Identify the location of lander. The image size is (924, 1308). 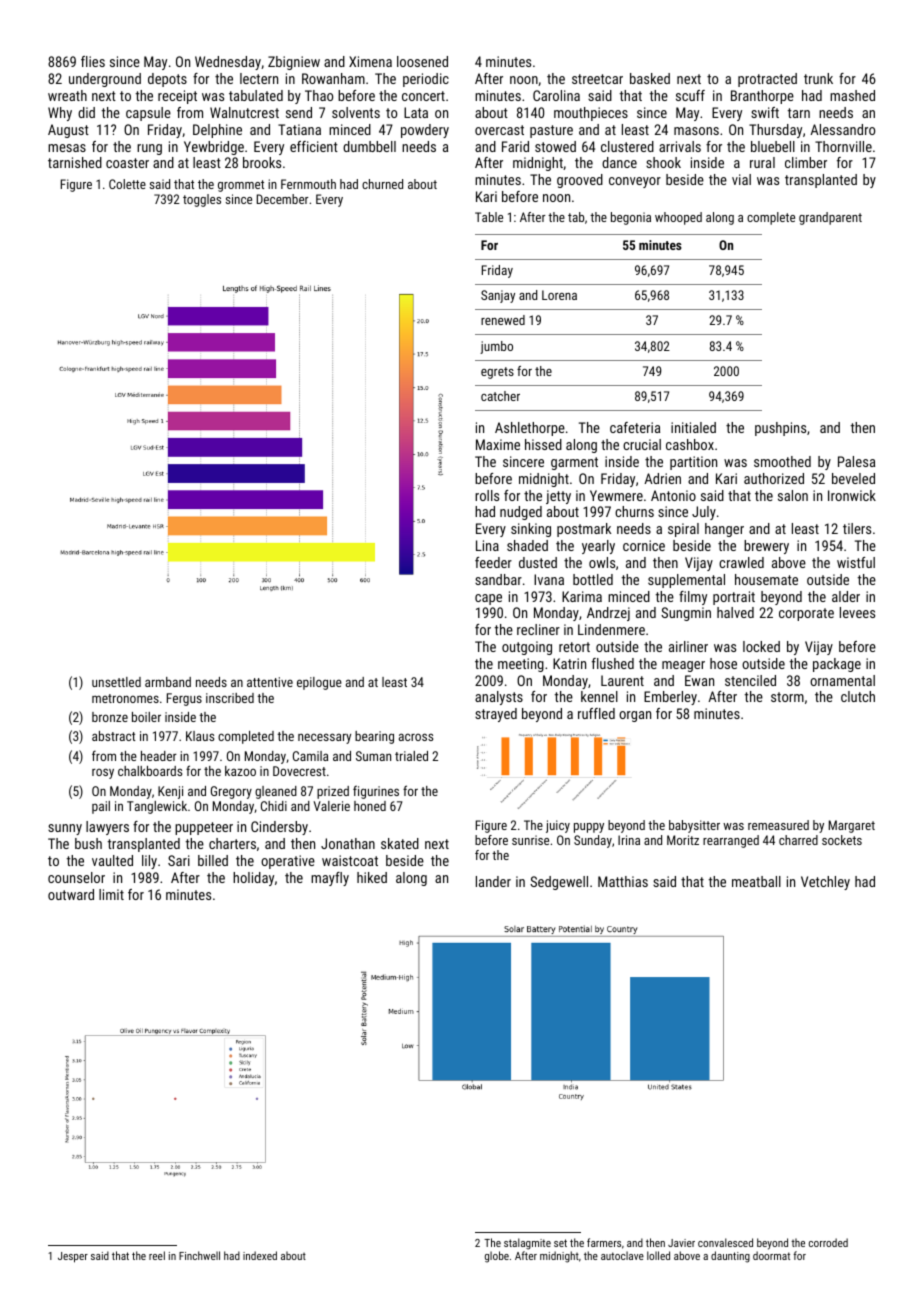
(493, 881).
